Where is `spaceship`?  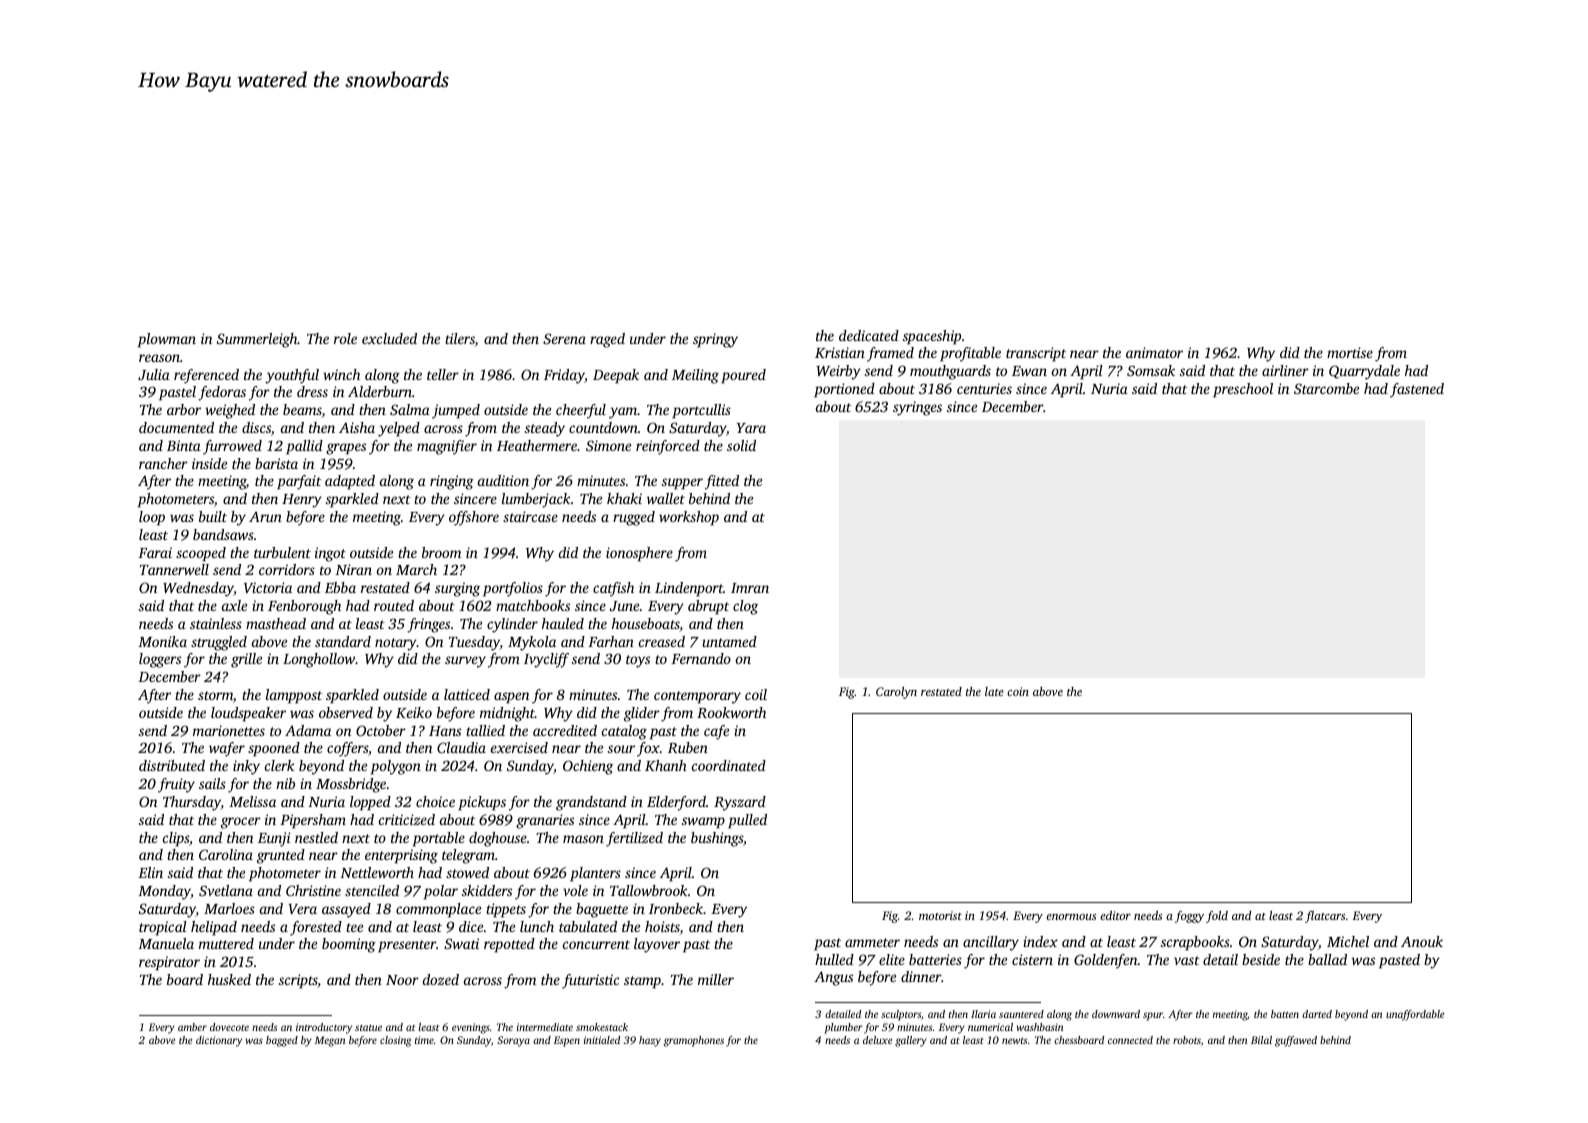 spaceship is located at coordinates (932, 337).
